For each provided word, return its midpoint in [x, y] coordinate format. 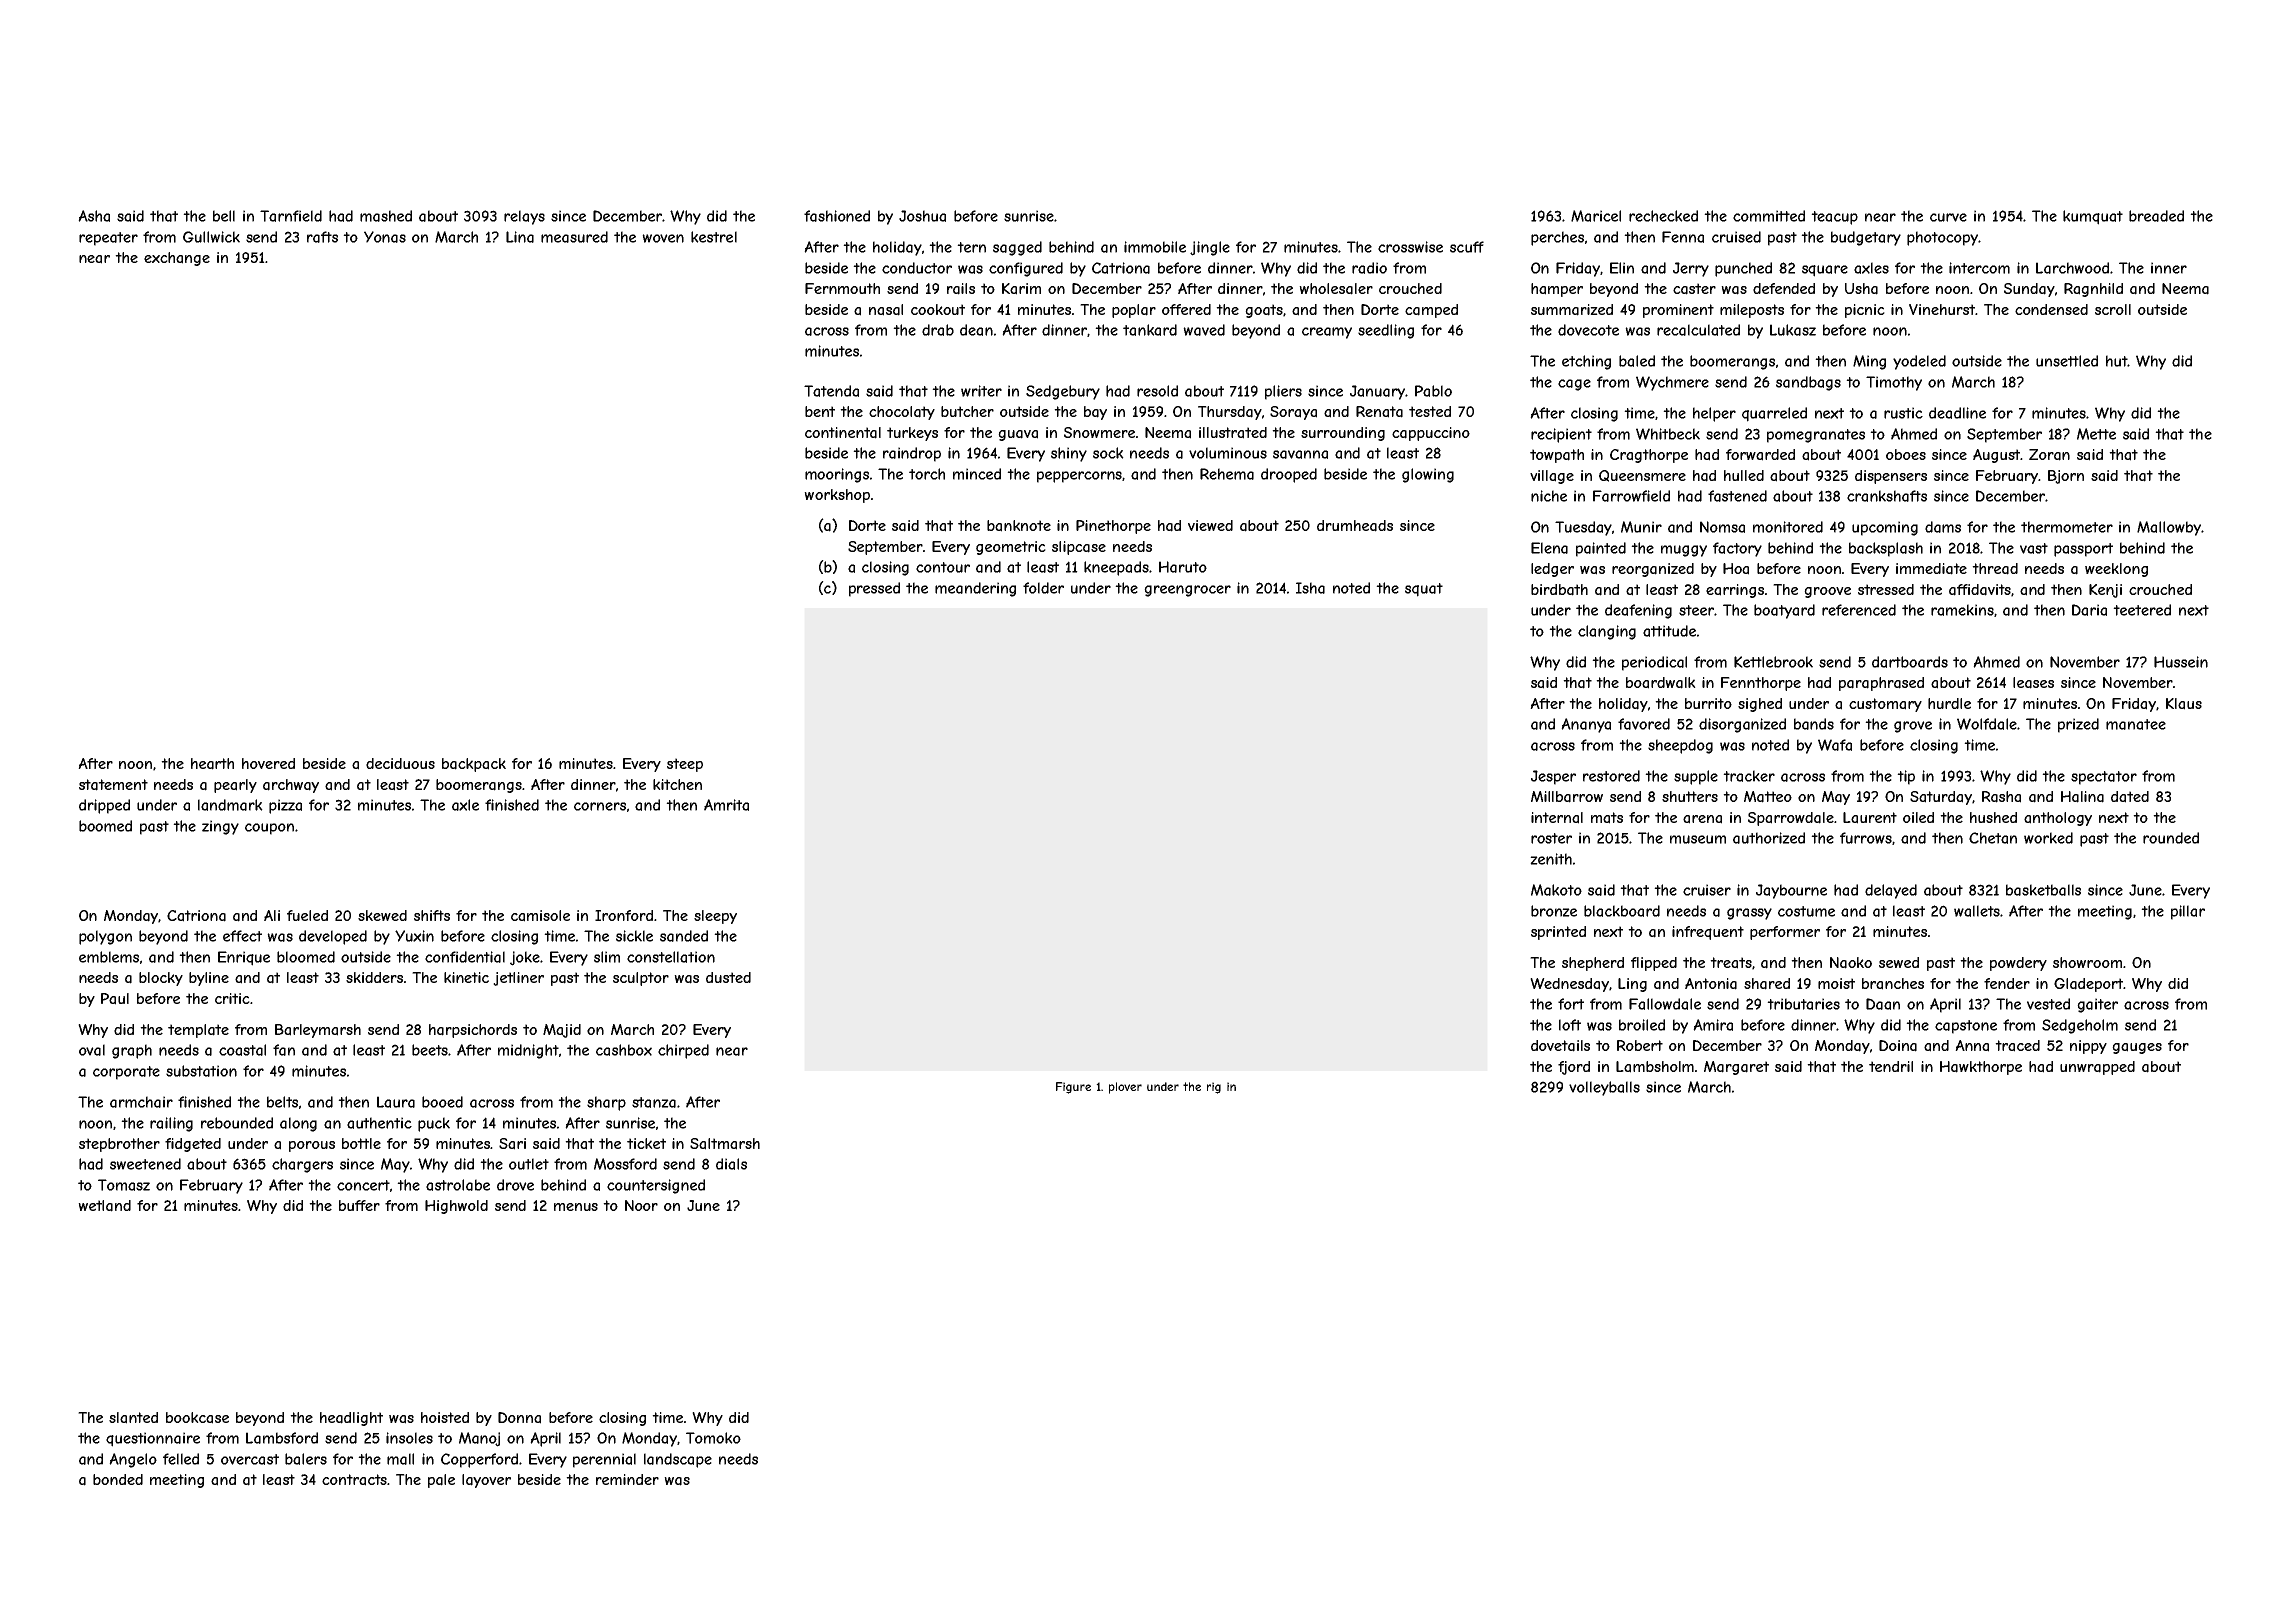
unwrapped [2097, 1068]
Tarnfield [291, 216]
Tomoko [713, 1438]
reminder [627, 1479]
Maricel [1596, 216]
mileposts [1752, 311]
